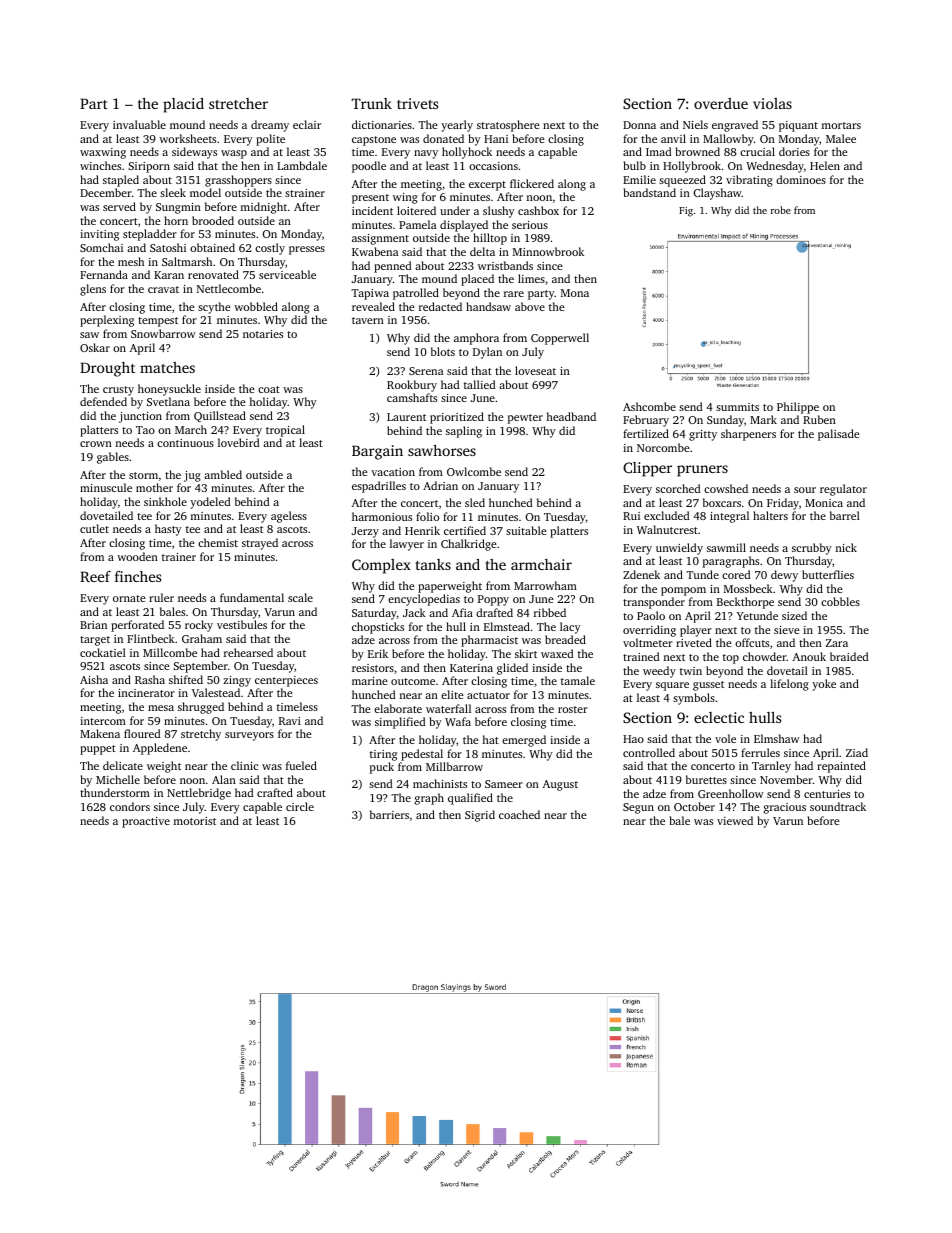 The image size is (952, 1233). What do you see at coordinates (728, 140) in the screenshot?
I see `Mallowby` at bounding box center [728, 140].
